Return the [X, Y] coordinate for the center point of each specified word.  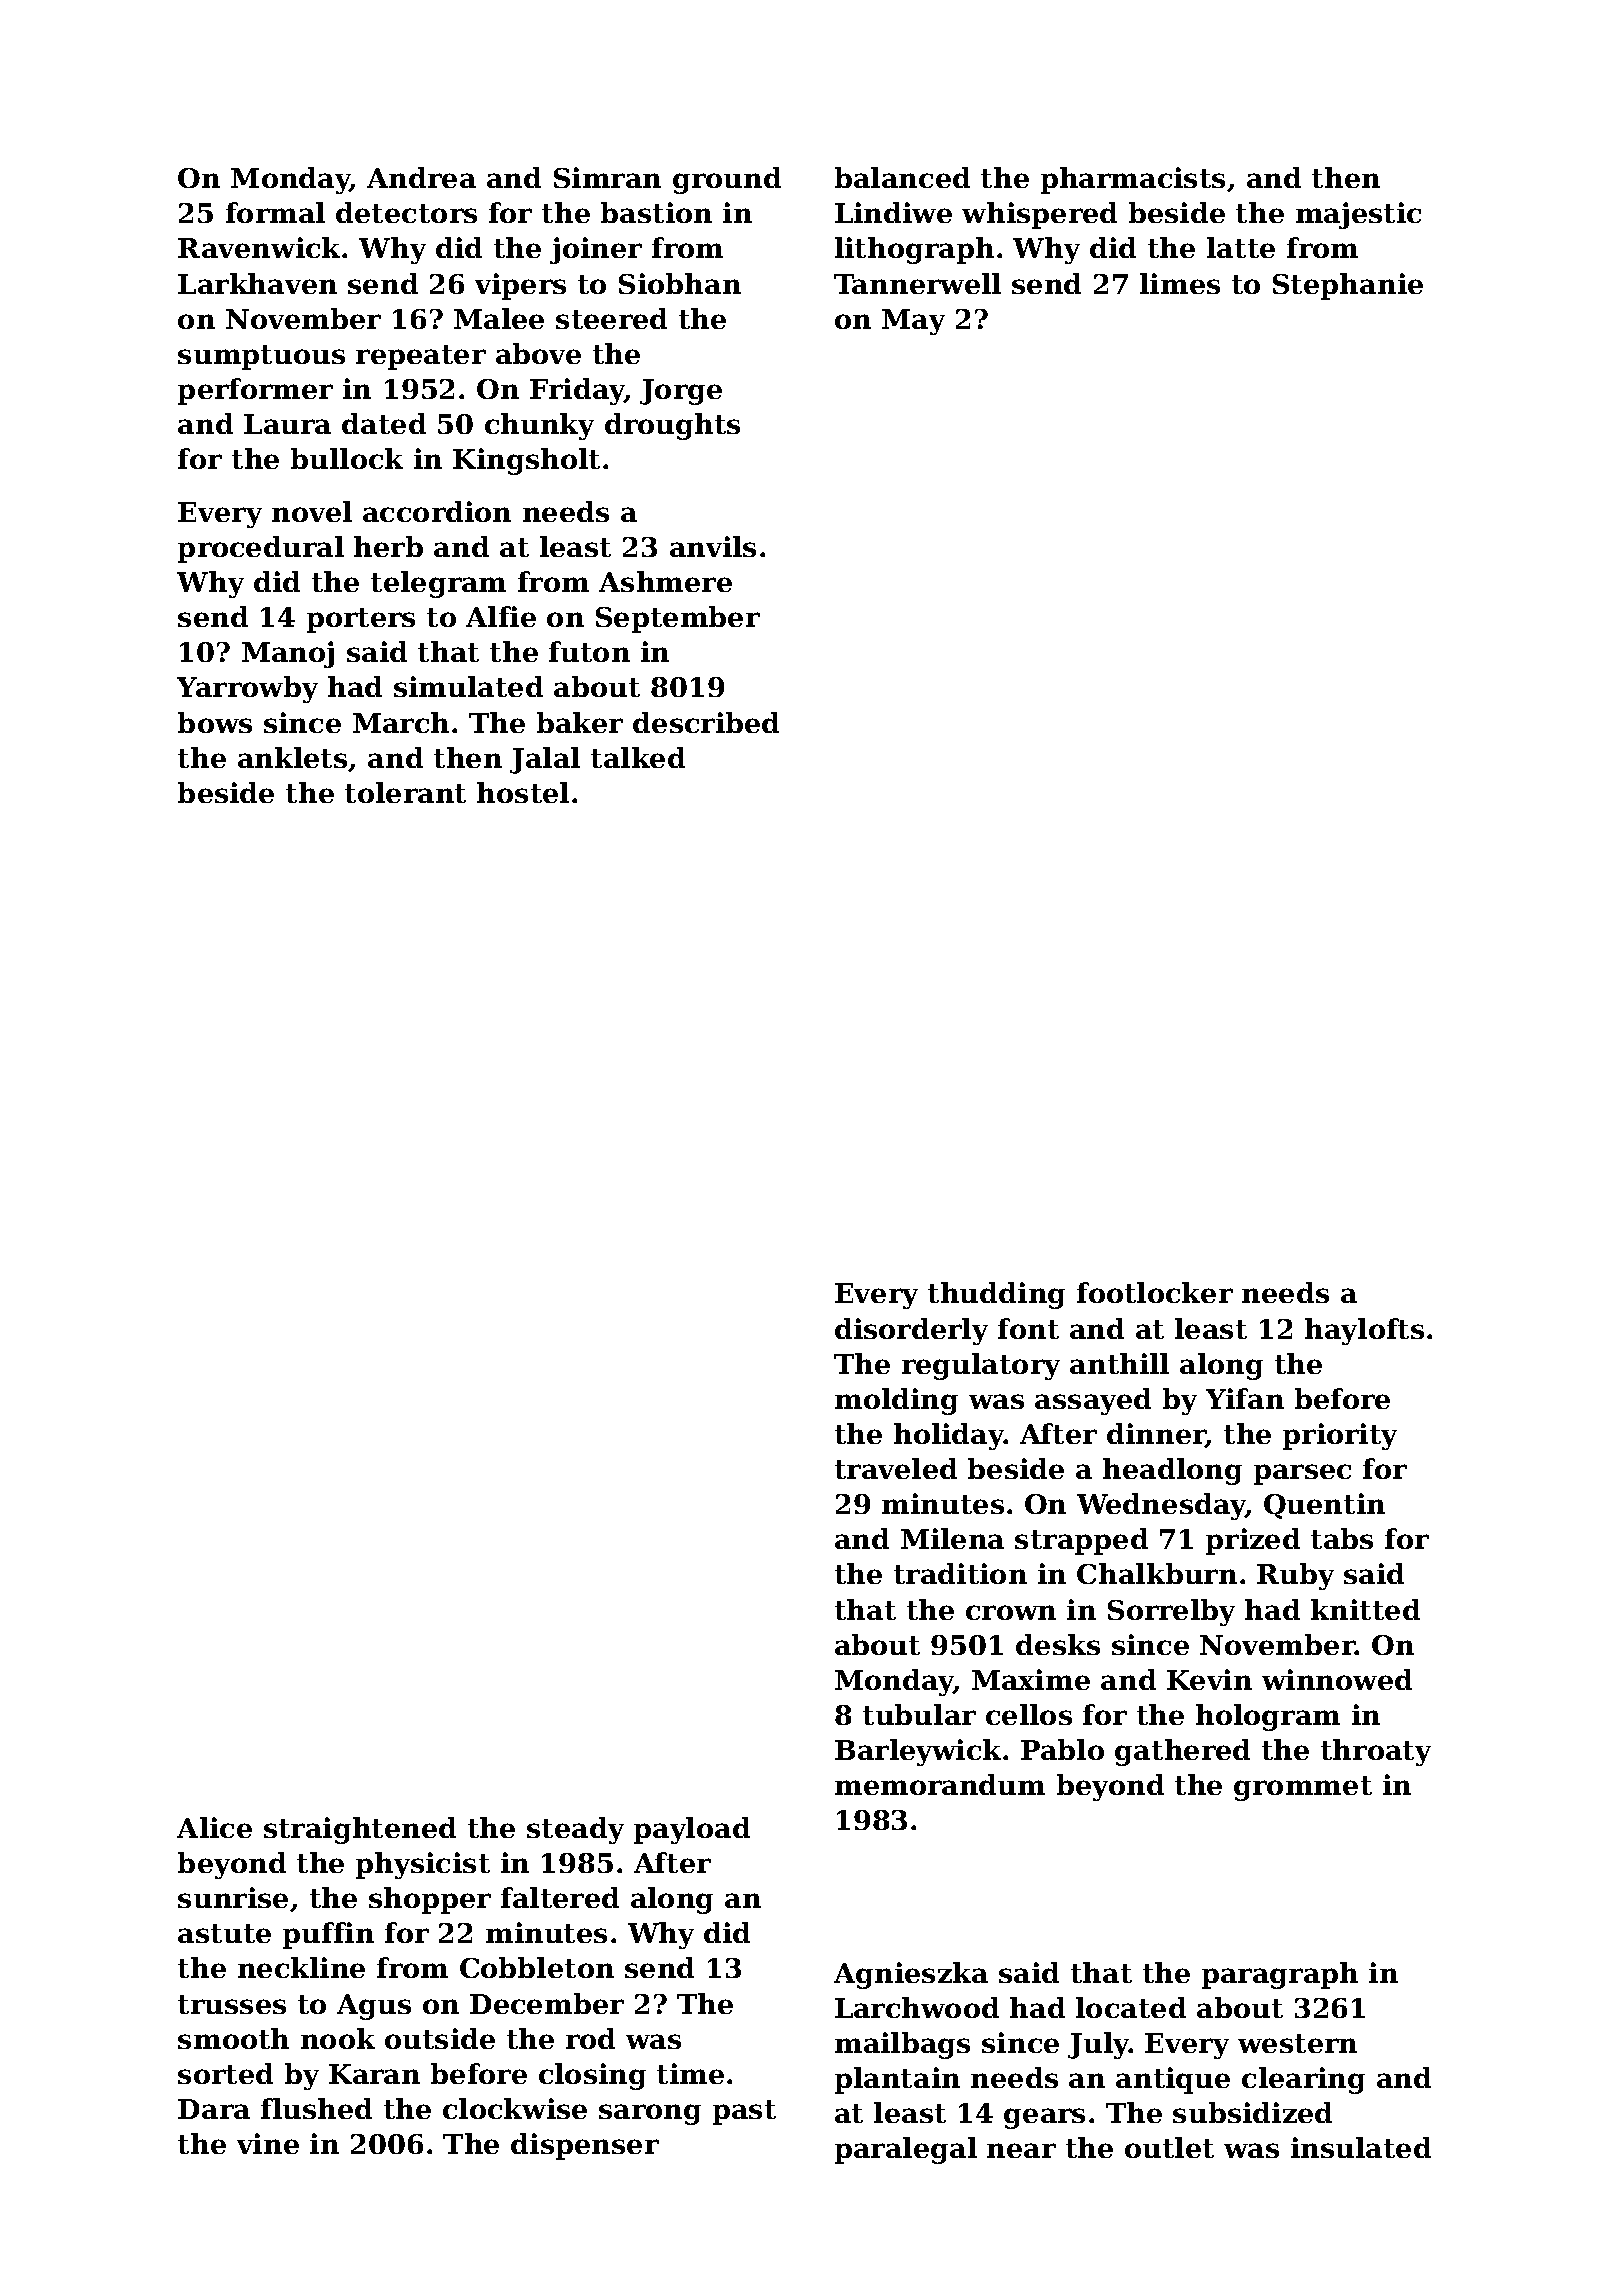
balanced [902, 177]
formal [275, 212]
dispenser [585, 2146]
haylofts [1364, 1331]
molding [896, 1401]
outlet [1169, 2147]
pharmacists [1133, 180]
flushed [316, 2108]
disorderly [911, 1331]
